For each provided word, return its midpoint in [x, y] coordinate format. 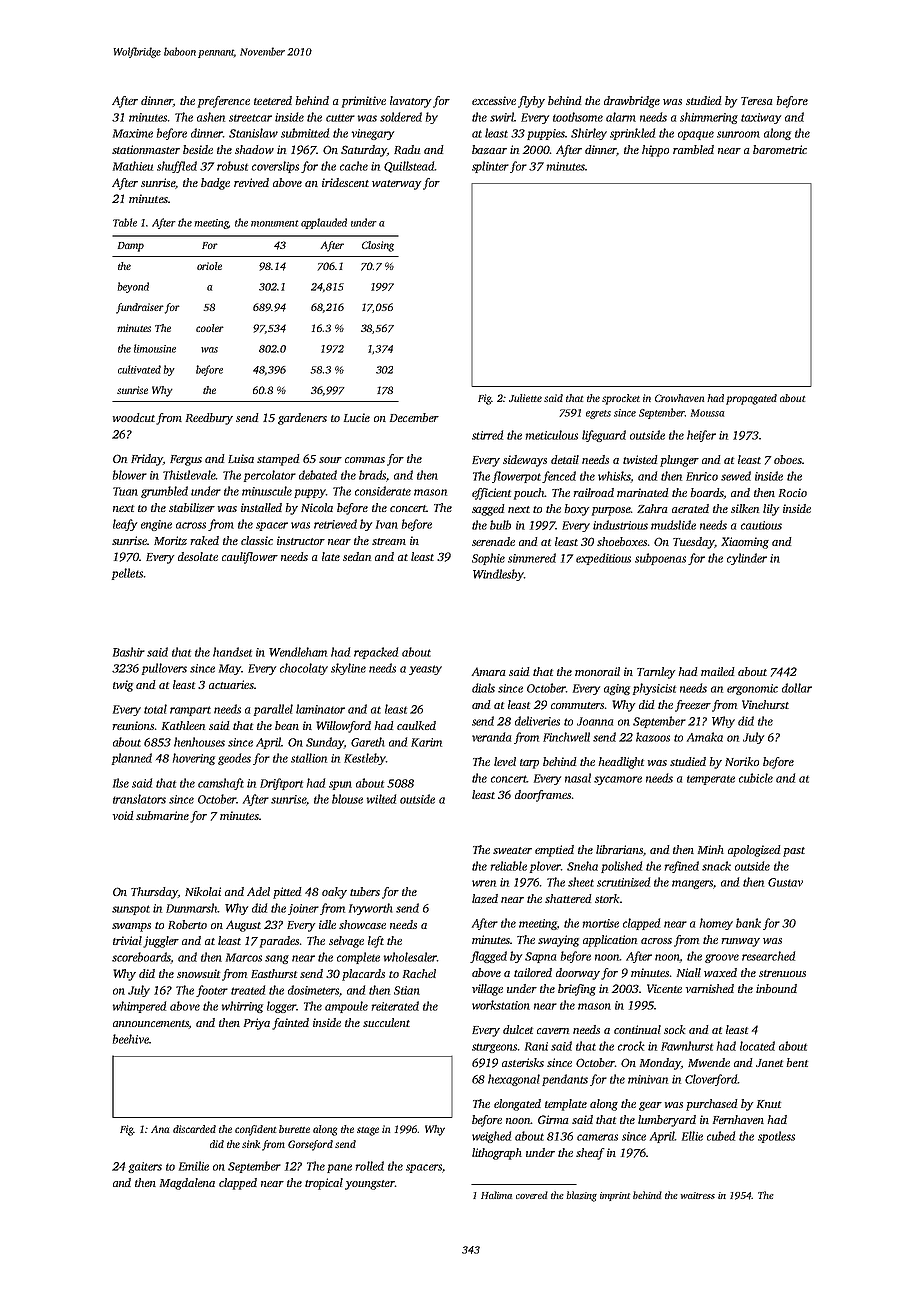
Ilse [121, 783]
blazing [581, 1196]
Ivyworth [371, 909]
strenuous [782, 973]
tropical [324, 1184]
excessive [494, 100]
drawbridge [632, 102]
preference [224, 102]
